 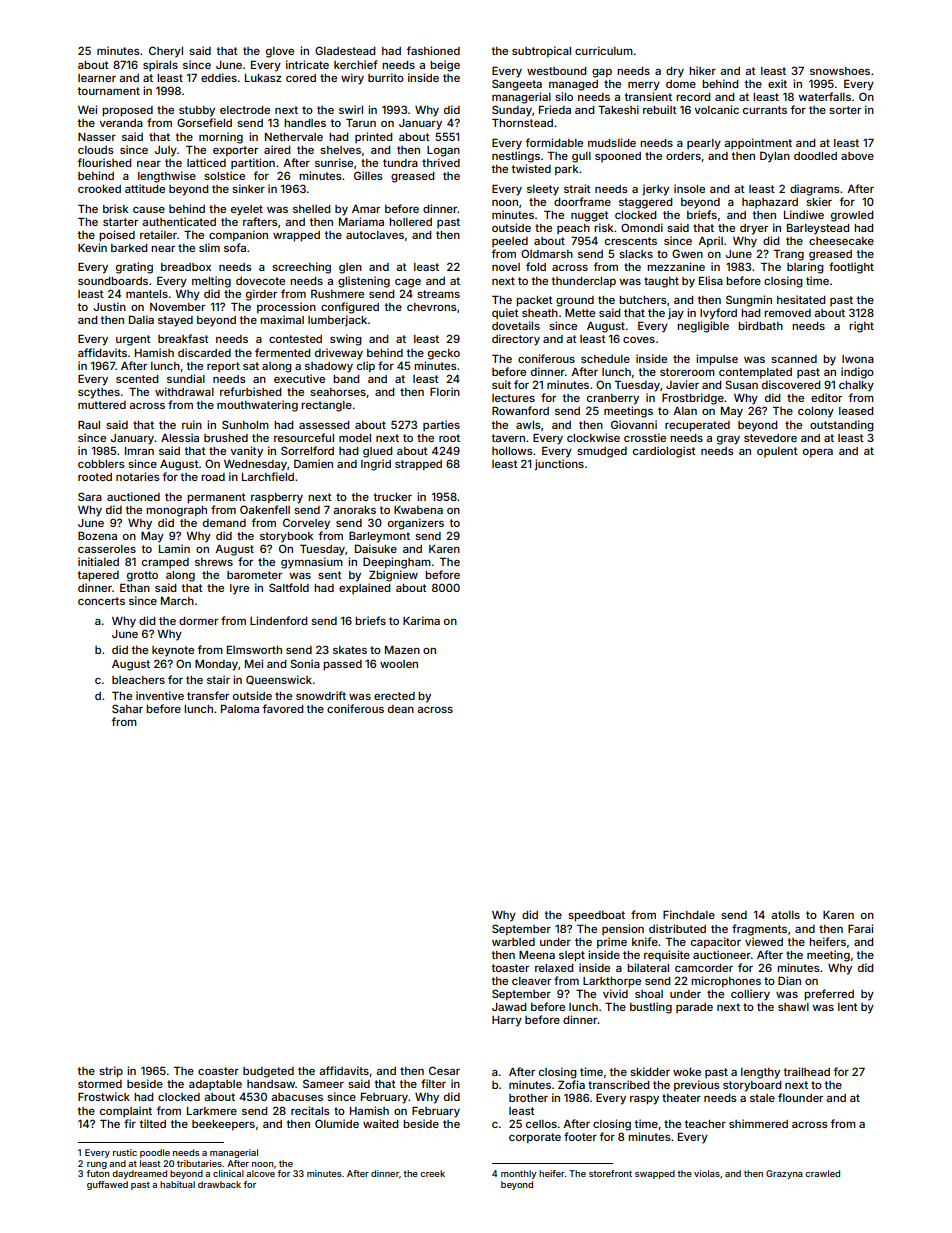 I want to click on glove, so click(x=280, y=52).
